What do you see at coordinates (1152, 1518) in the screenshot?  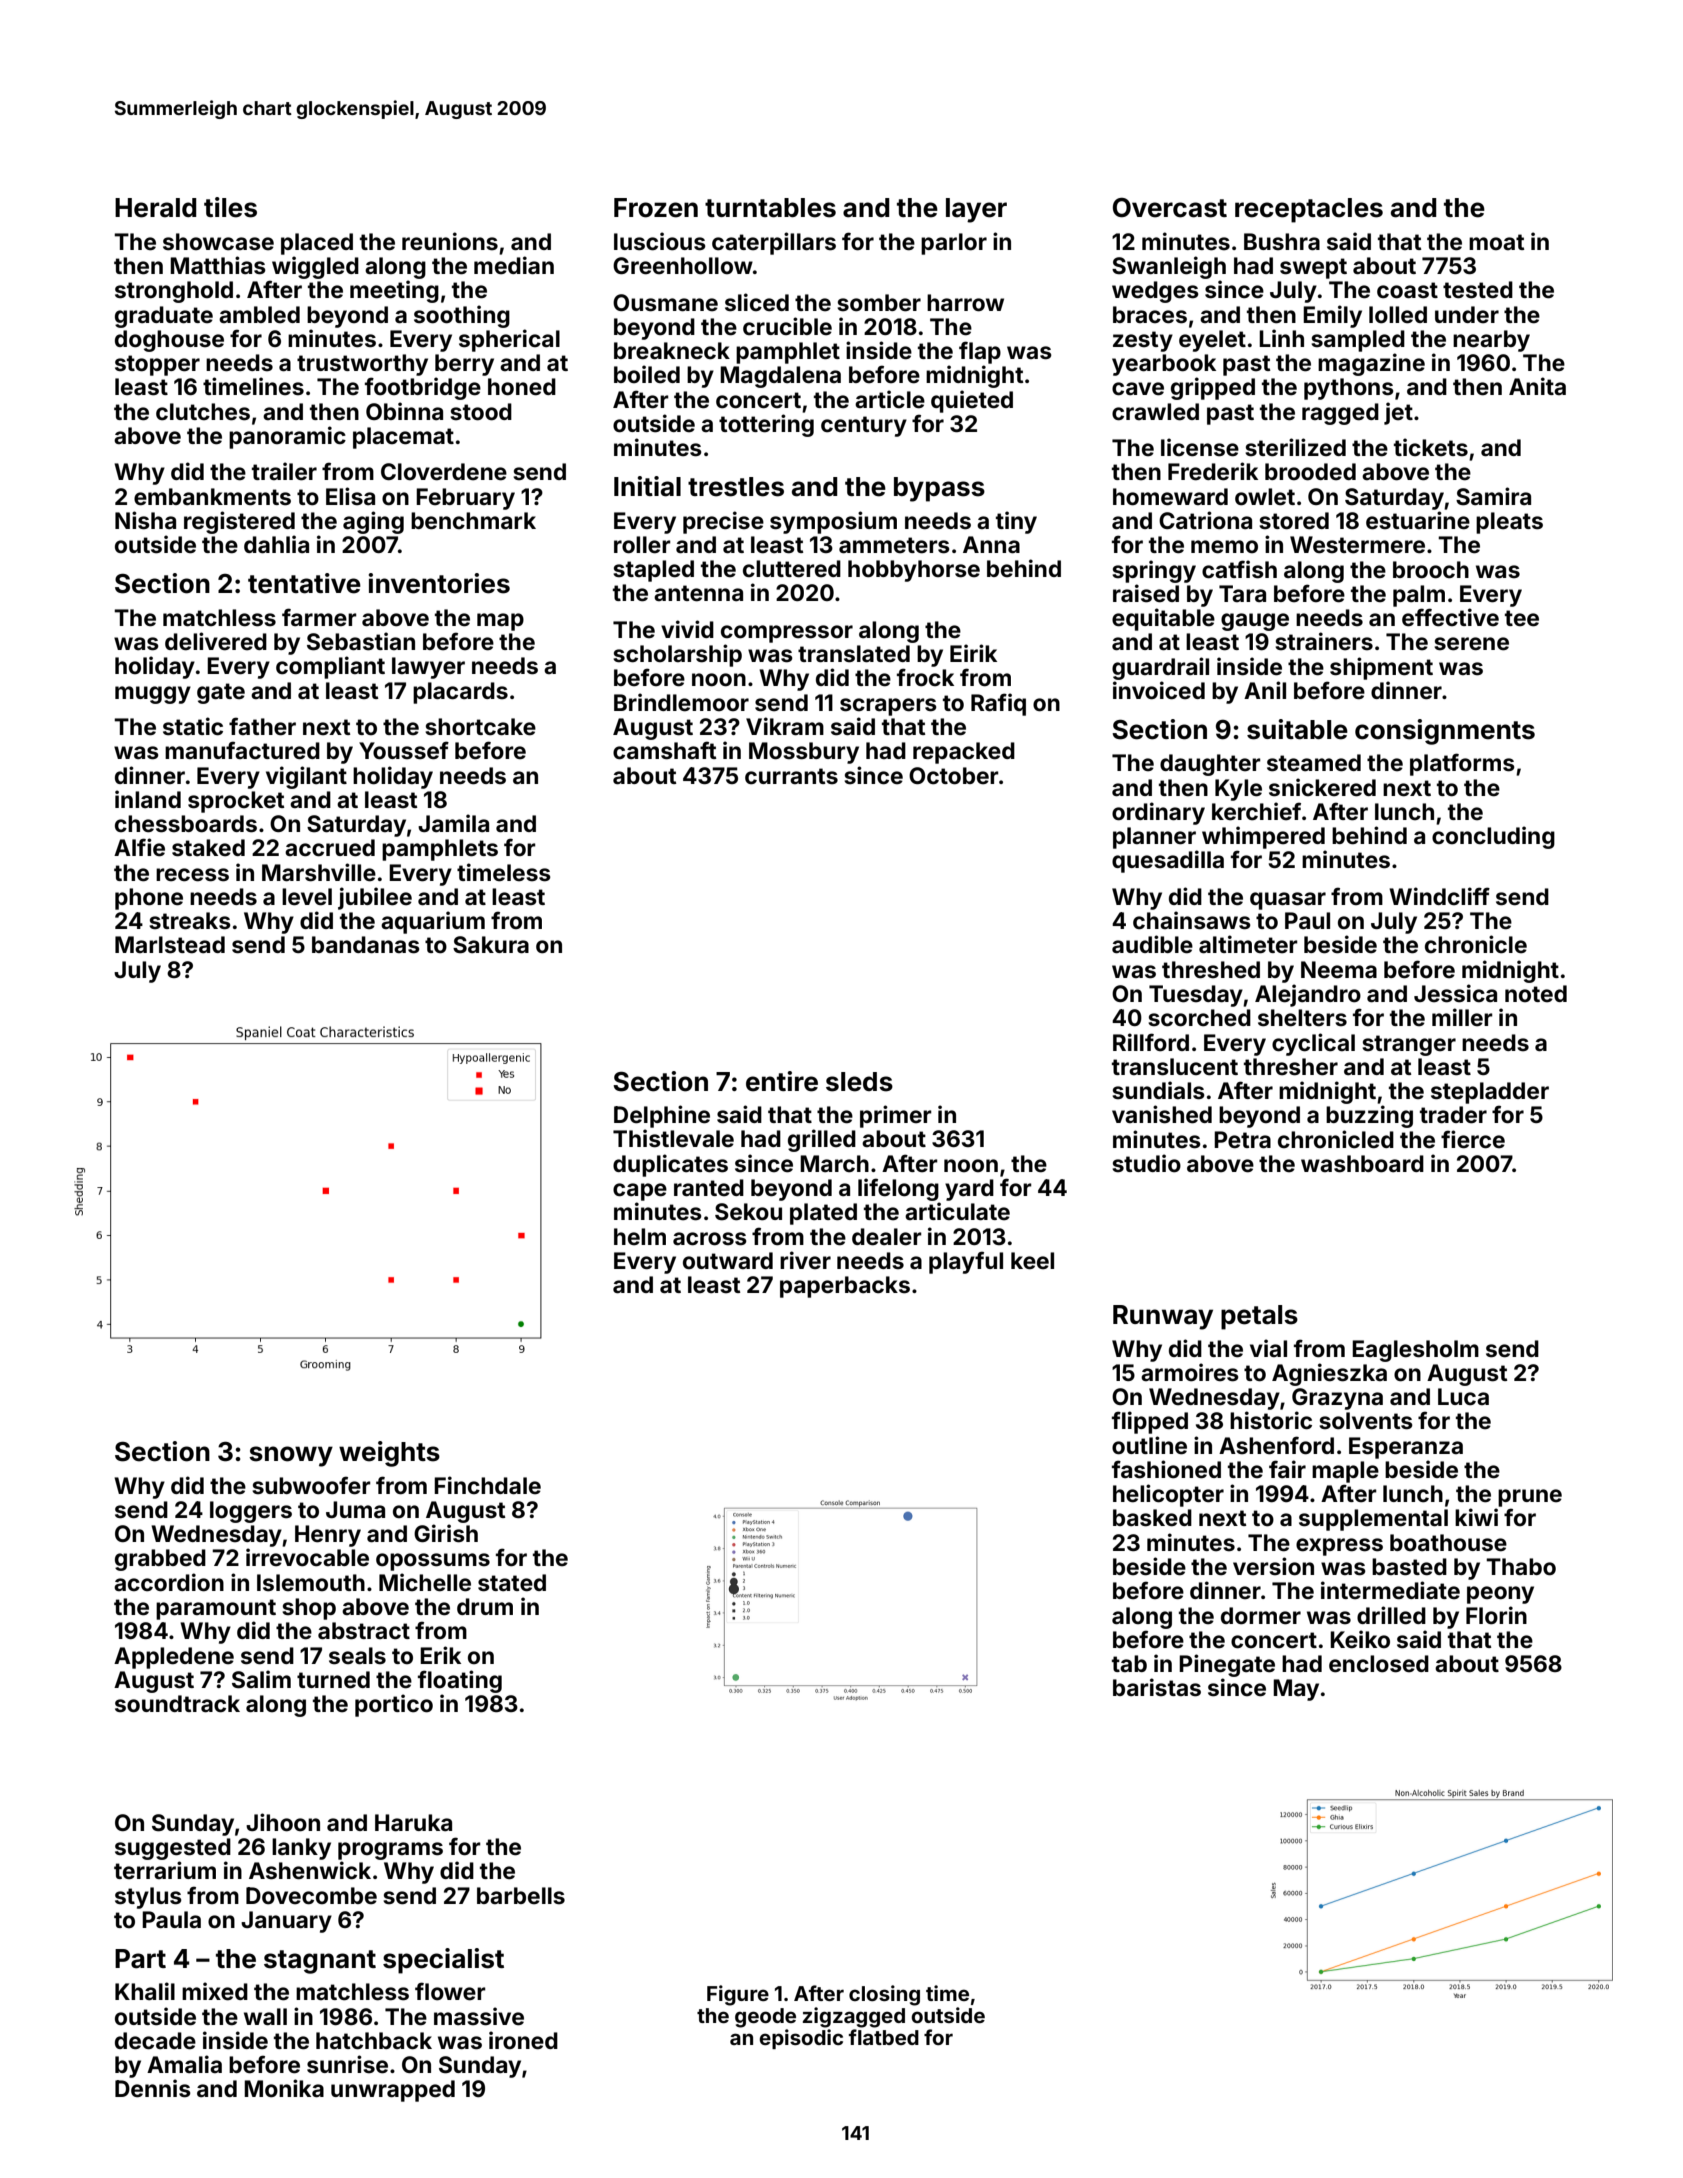 I see `basked` at bounding box center [1152, 1518].
